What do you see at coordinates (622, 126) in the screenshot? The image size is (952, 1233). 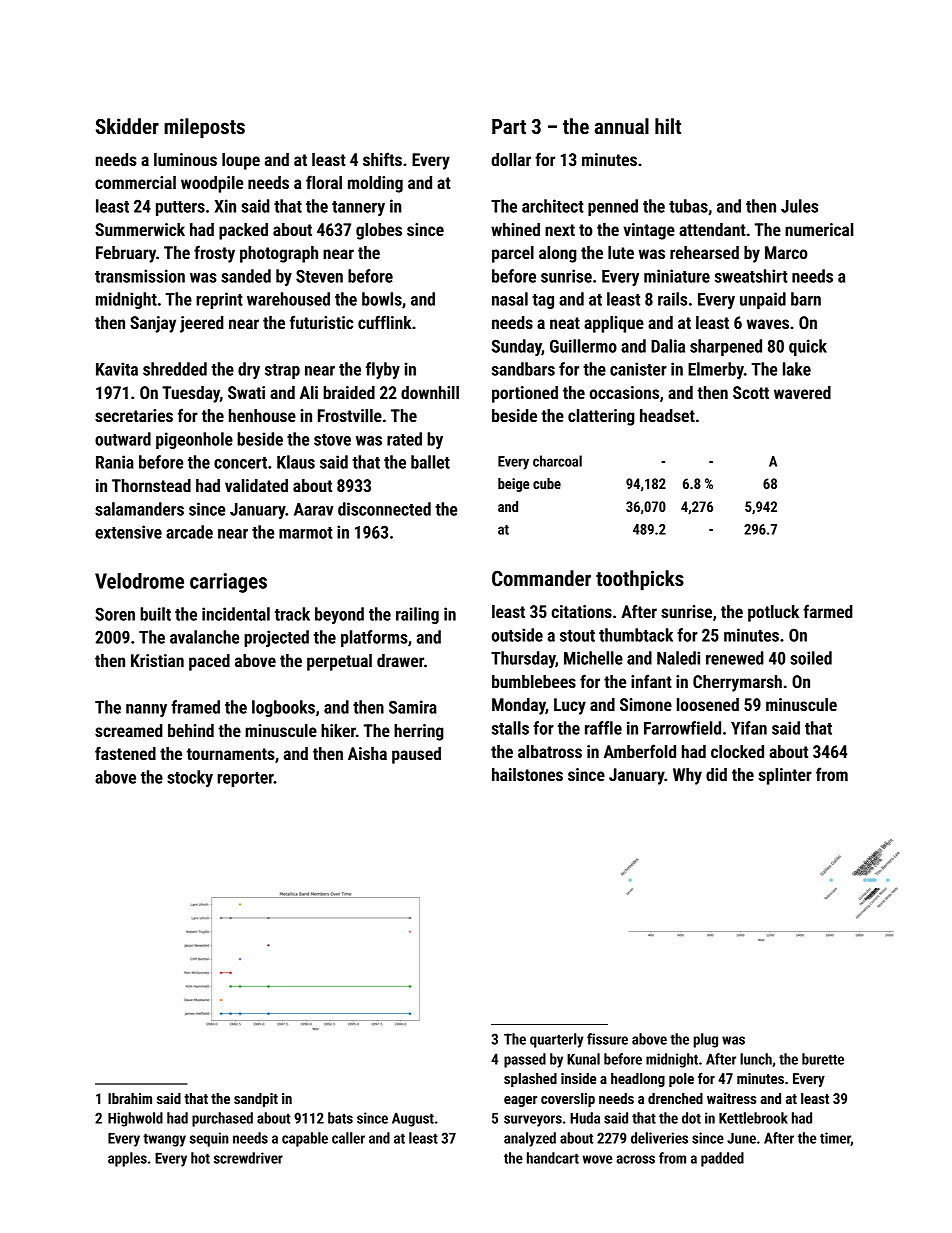 I see `annual` at bounding box center [622, 126].
